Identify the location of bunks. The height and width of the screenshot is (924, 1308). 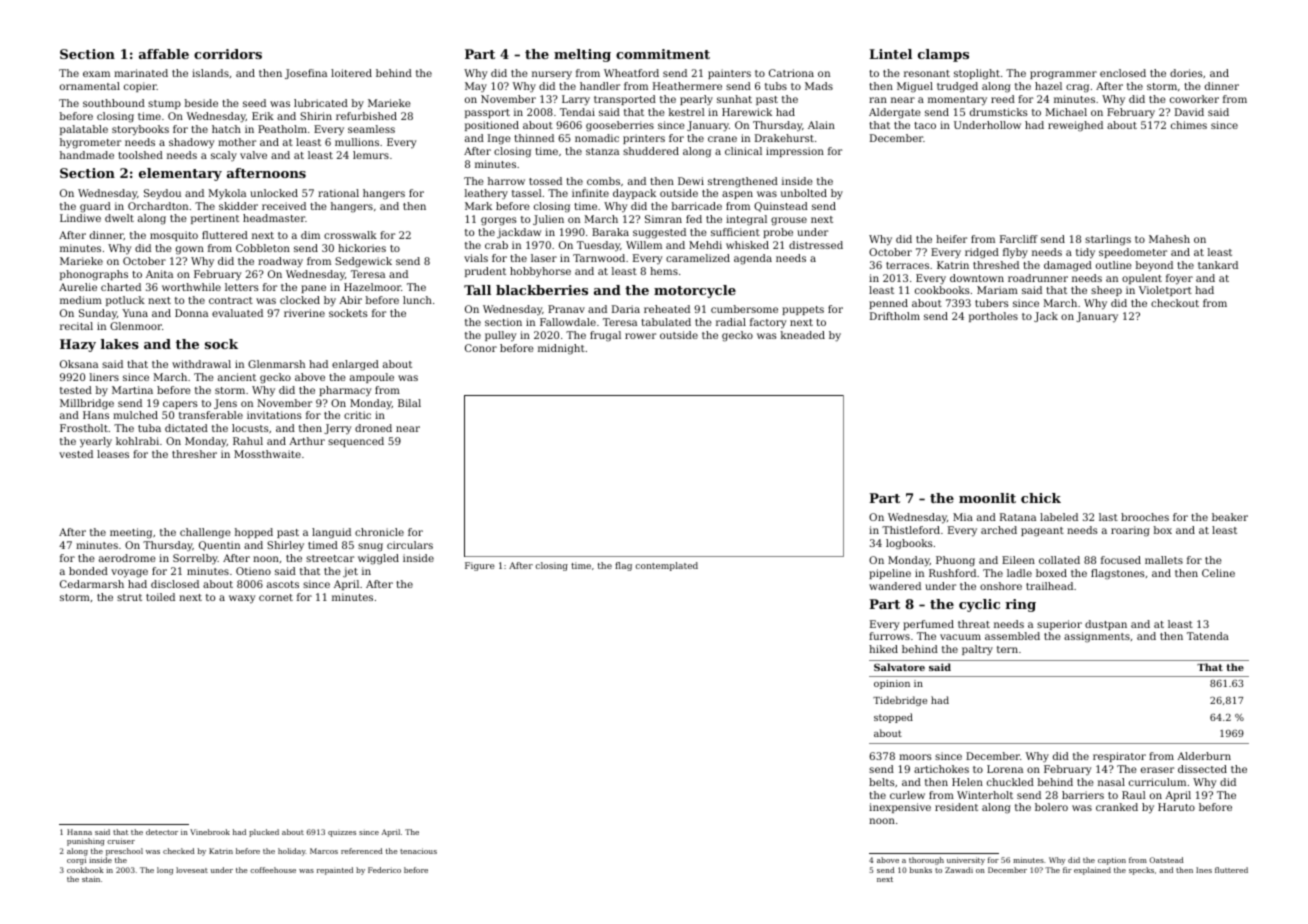
(921, 870).
